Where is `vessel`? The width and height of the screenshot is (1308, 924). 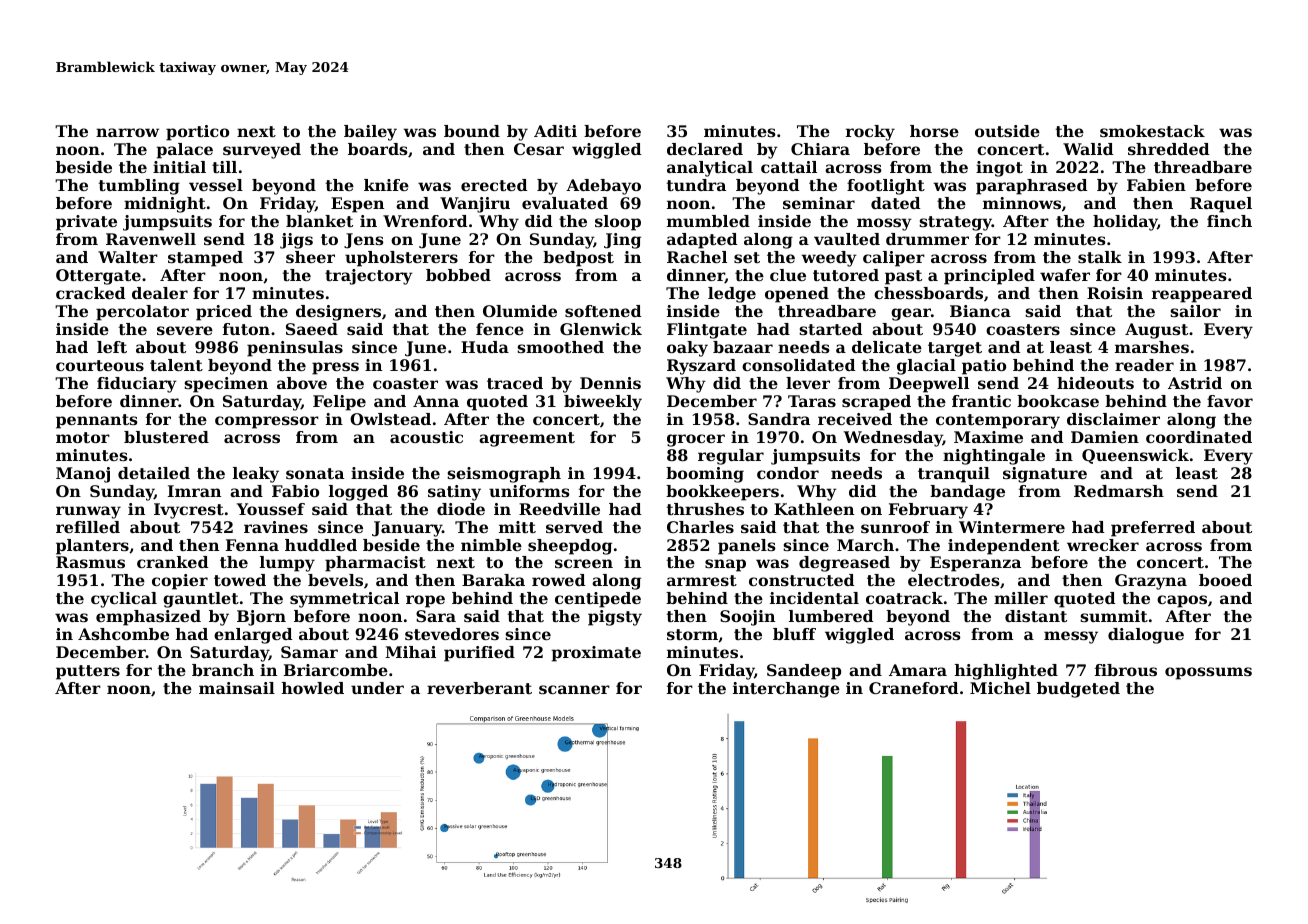
vessel is located at coordinates (216, 185).
